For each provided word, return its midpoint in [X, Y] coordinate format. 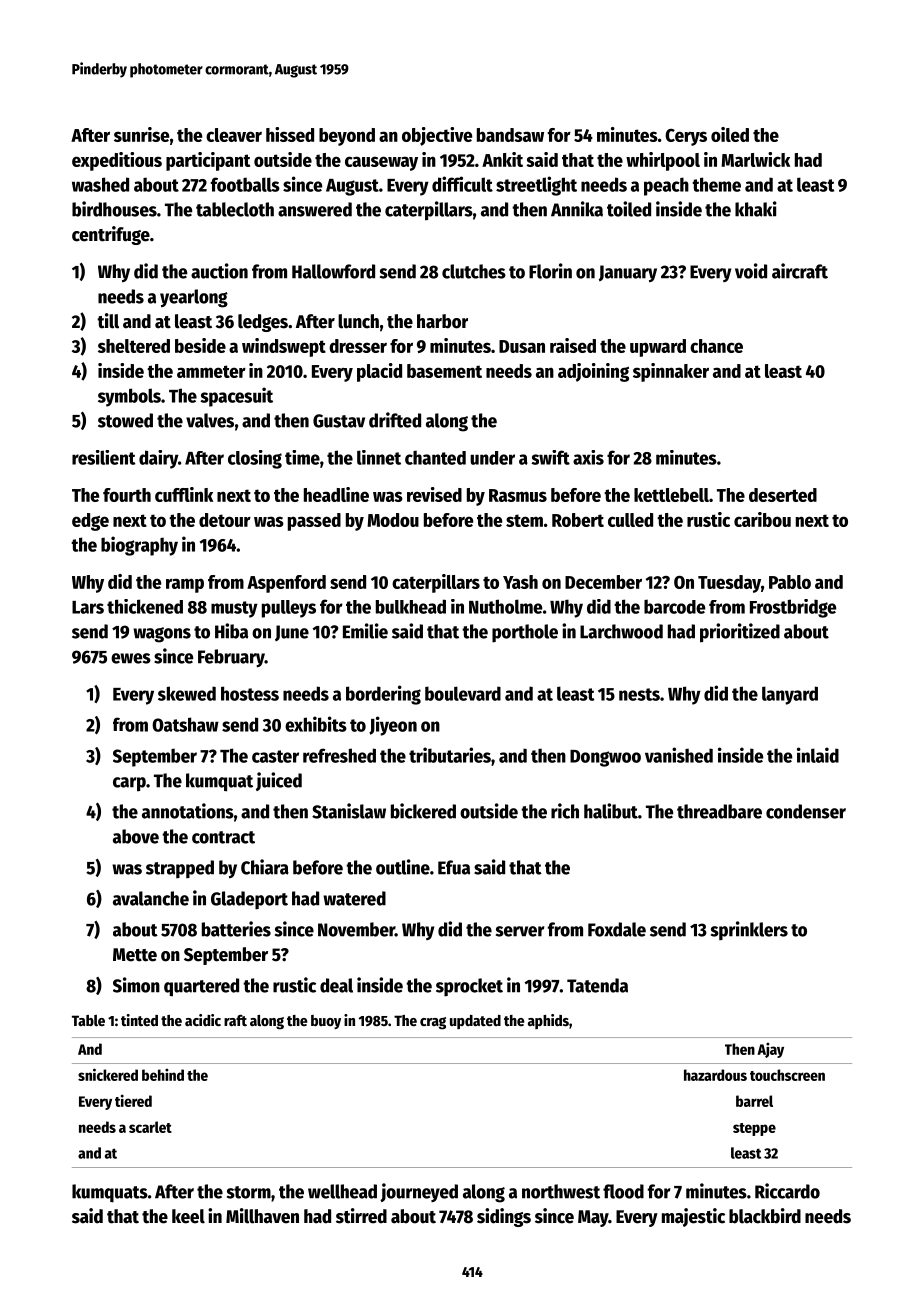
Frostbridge [793, 608]
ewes [131, 658]
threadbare [719, 811]
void [751, 271]
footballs [245, 184]
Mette [135, 955]
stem [524, 520]
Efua [454, 867]
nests [639, 694]
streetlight [536, 186]
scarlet [150, 1127]
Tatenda [597, 985]
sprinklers [749, 930]
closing [255, 459]
